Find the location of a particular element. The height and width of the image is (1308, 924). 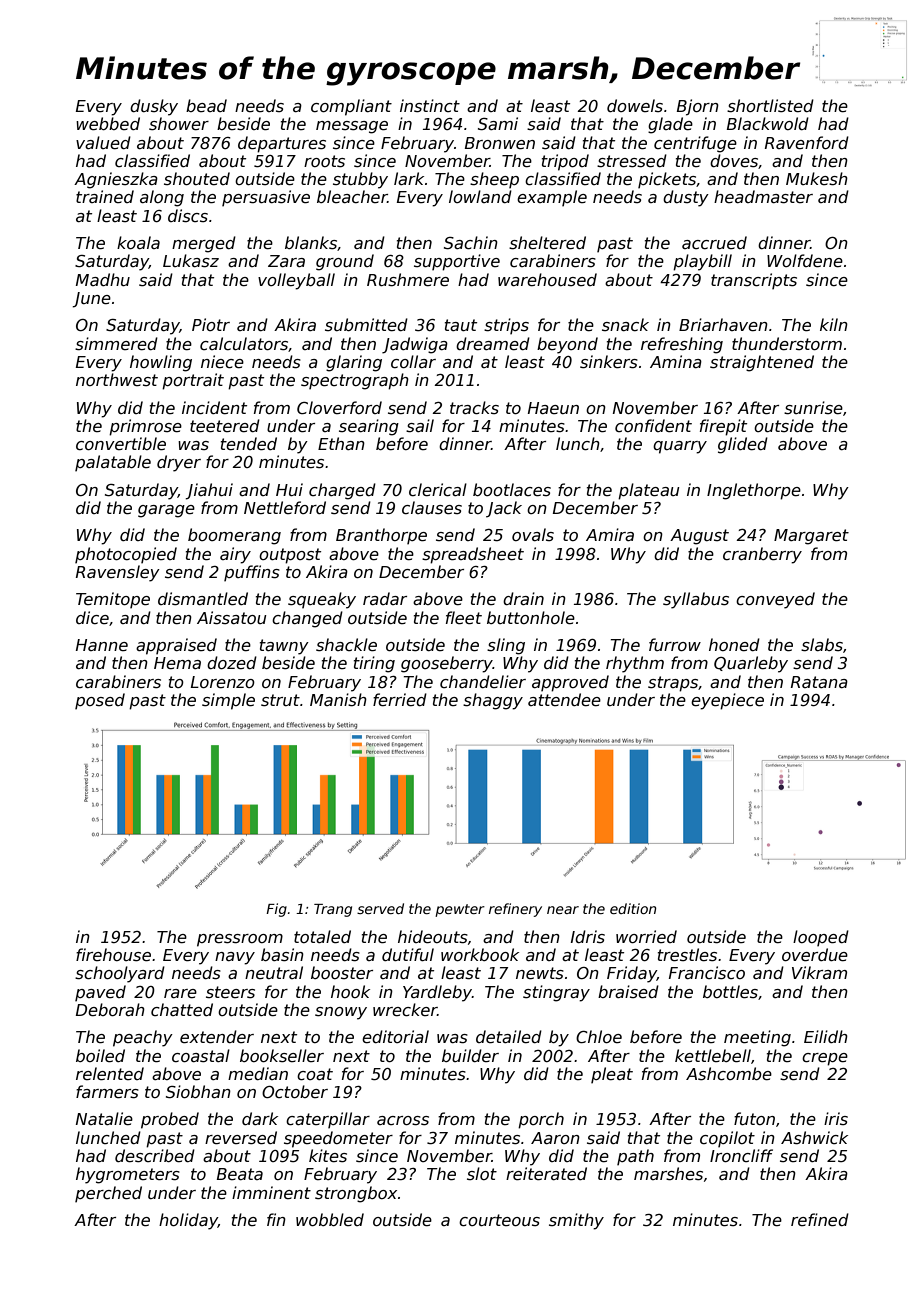

sling is located at coordinates (506, 646).
